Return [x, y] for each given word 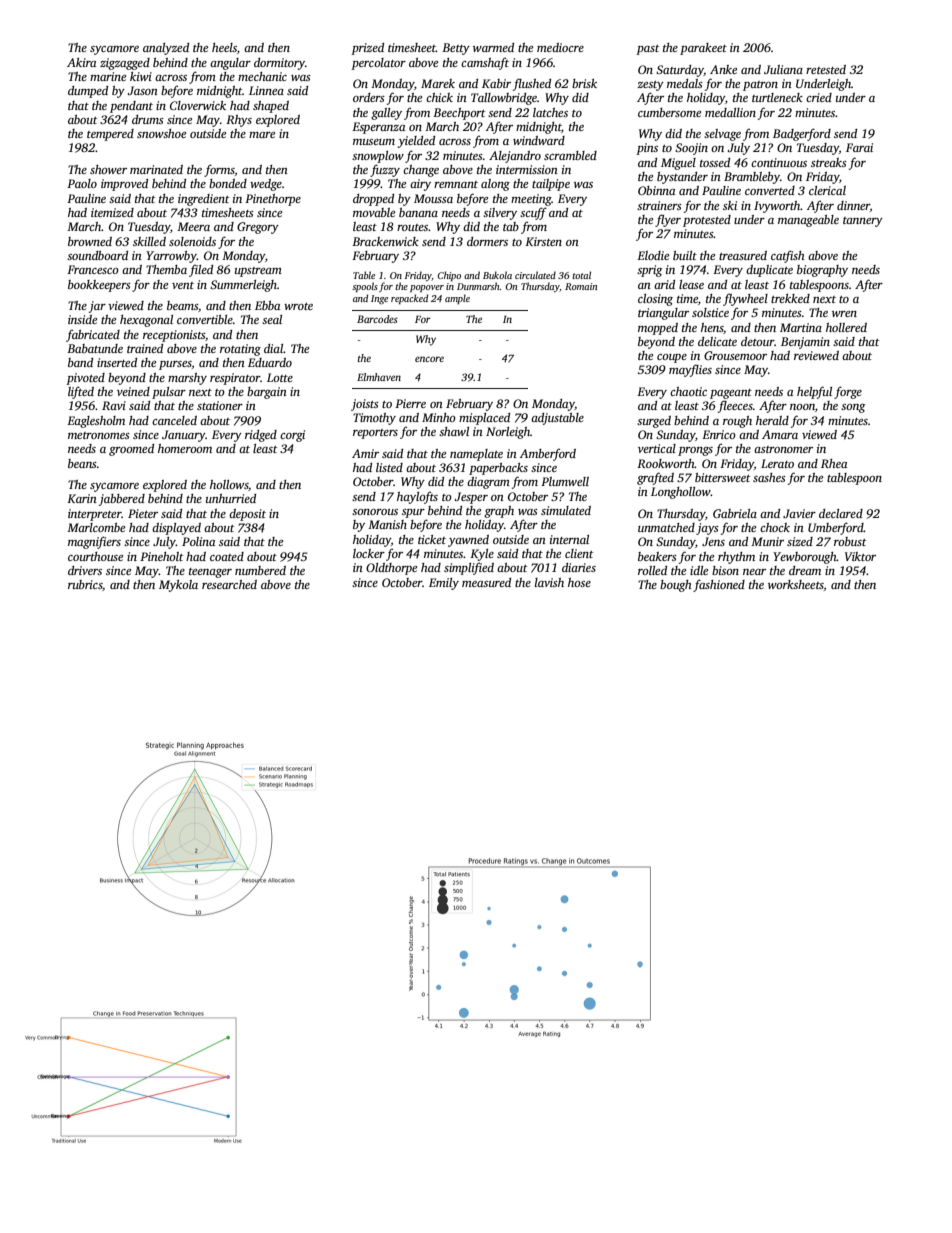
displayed [176, 529]
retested [826, 69]
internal [569, 539]
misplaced [484, 419]
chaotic [688, 391]
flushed [532, 84]
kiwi [141, 76]
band [80, 362]
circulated [535, 275]
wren [844, 314]
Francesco [93, 269]
